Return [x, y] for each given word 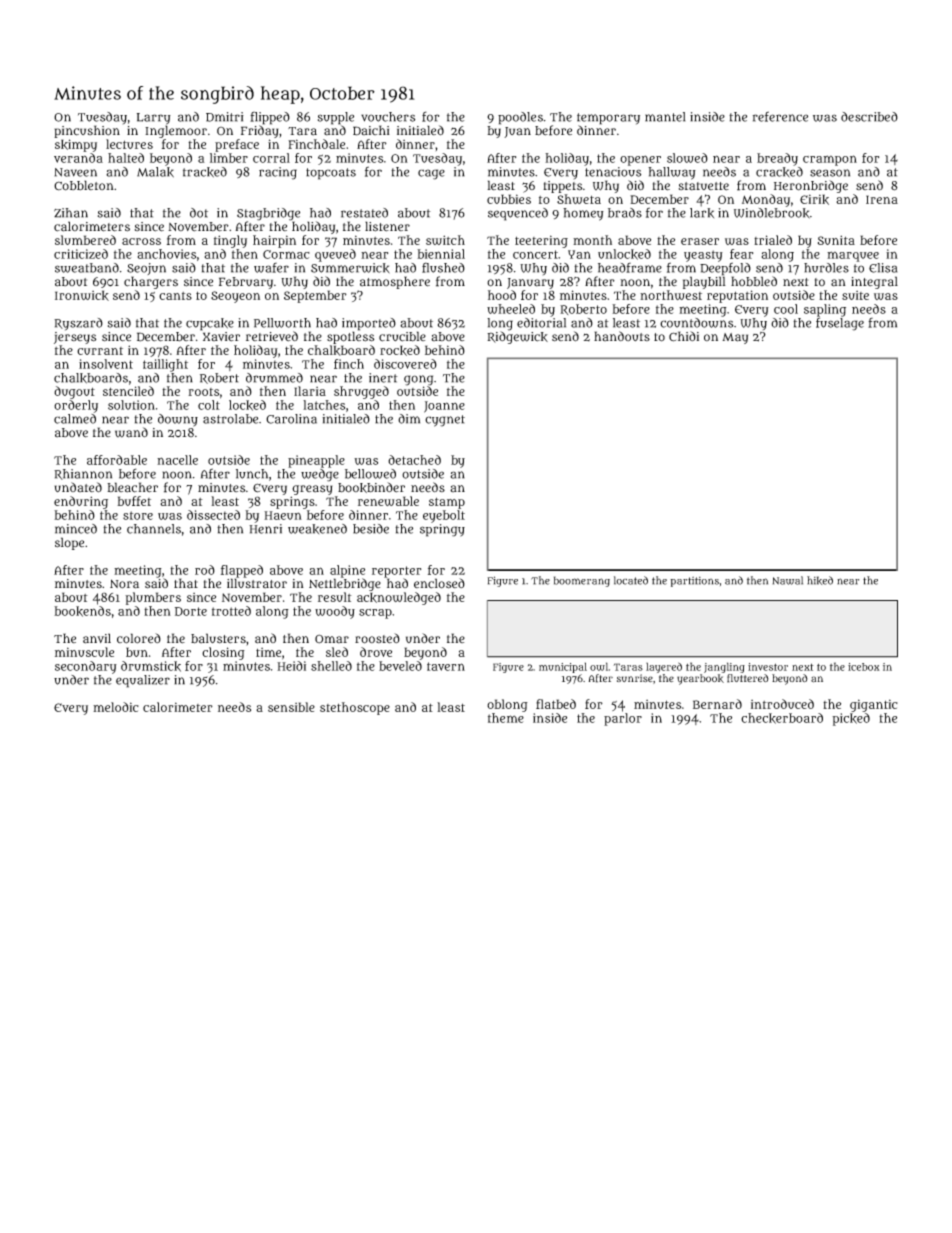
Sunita [836, 240]
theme [506, 718]
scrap [375, 614]
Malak [155, 172]
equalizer [143, 681]
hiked [820, 580]
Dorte [191, 611]
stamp [447, 503]
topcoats [331, 174]
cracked [779, 172]
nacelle [177, 460]
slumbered [85, 240]
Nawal [788, 580]
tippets [562, 187]
